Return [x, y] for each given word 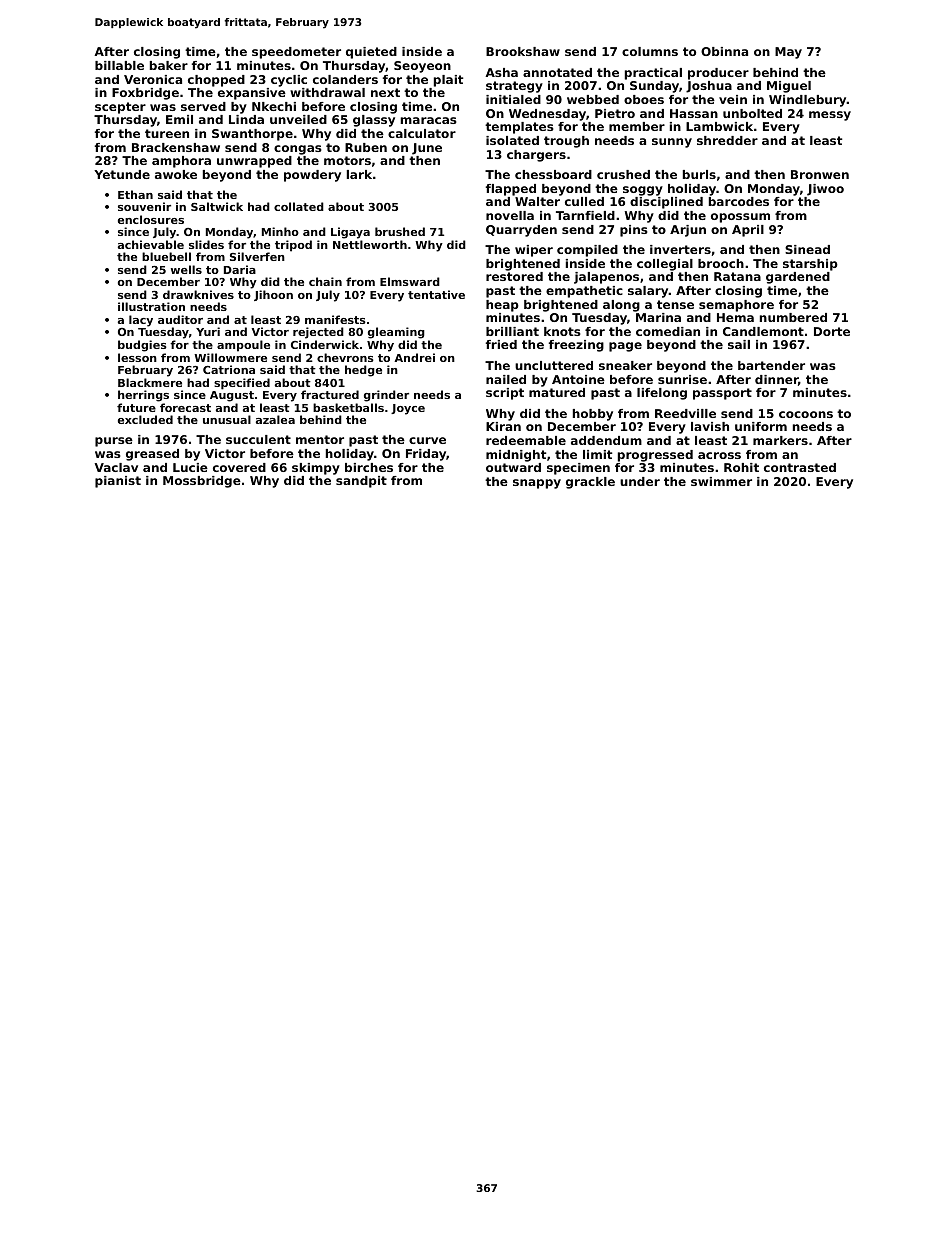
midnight [516, 456]
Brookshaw [523, 51]
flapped [511, 190]
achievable [151, 244]
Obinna [724, 51]
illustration [151, 306]
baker [169, 65]
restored [514, 276]
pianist [118, 482]
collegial [665, 265]
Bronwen [820, 174]
